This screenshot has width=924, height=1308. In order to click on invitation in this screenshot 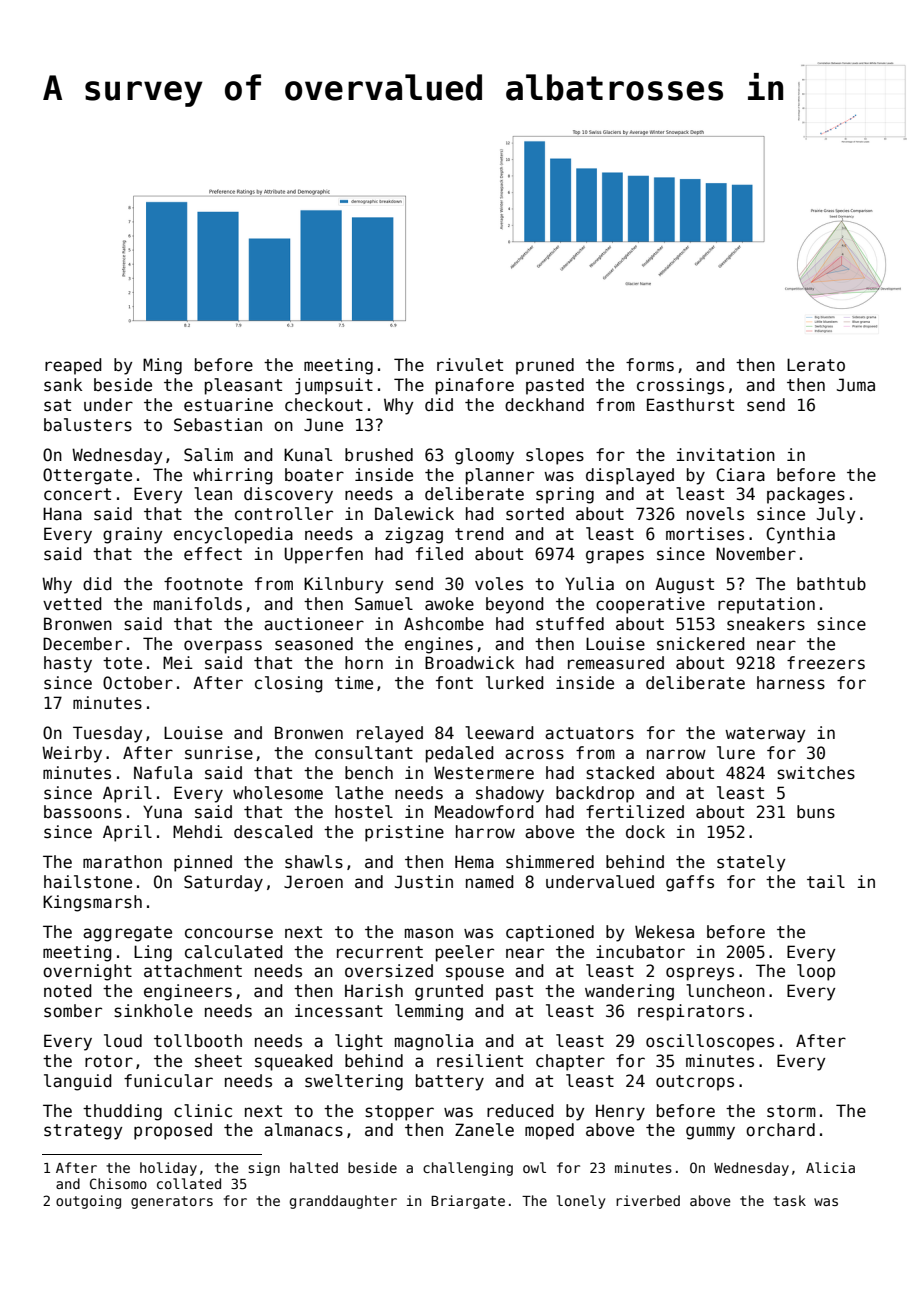, I will do `click(725, 455)`.
